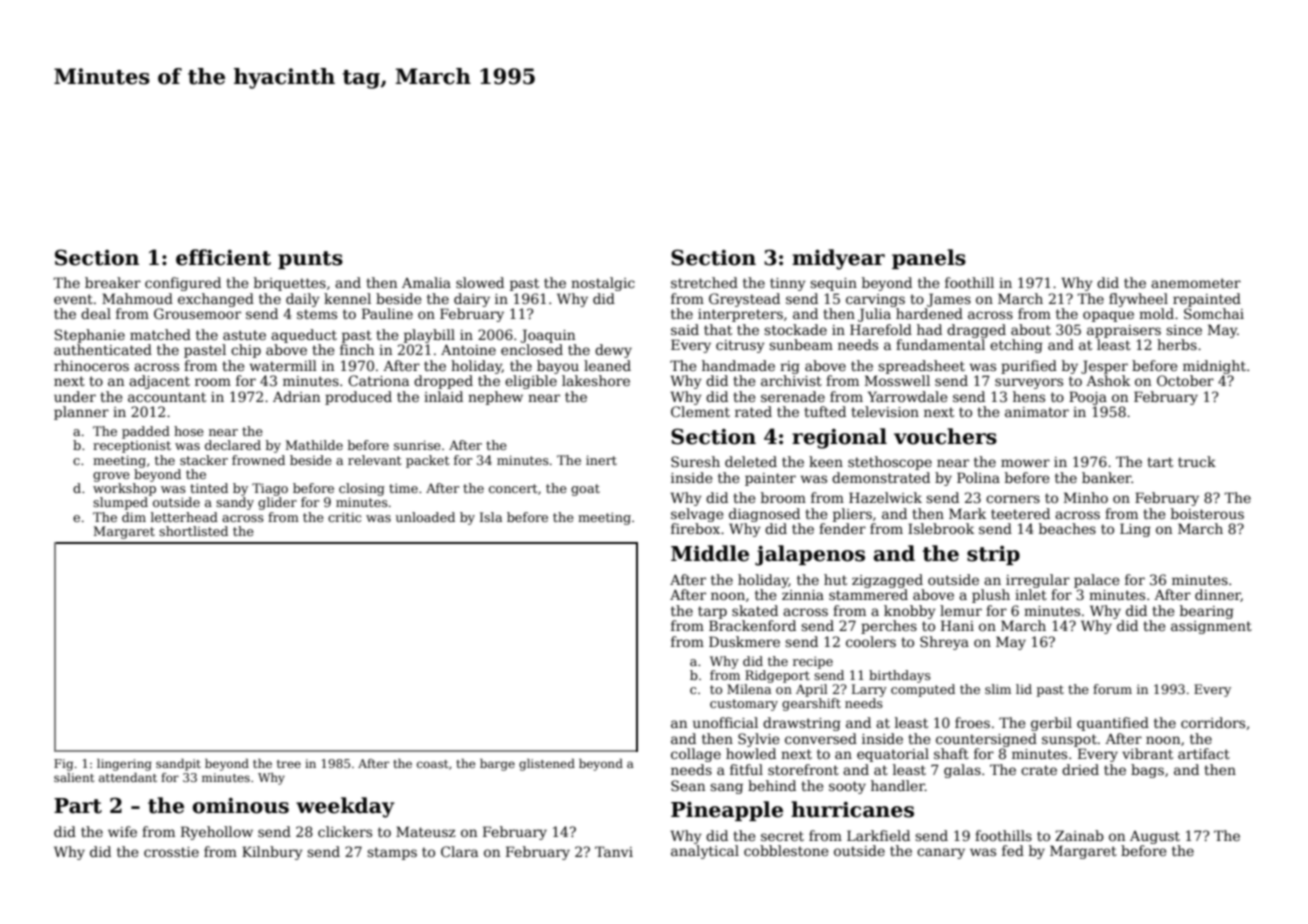 Image resolution: width=1308 pixels, height=924 pixels. I want to click on plush, so click(991, 596).
